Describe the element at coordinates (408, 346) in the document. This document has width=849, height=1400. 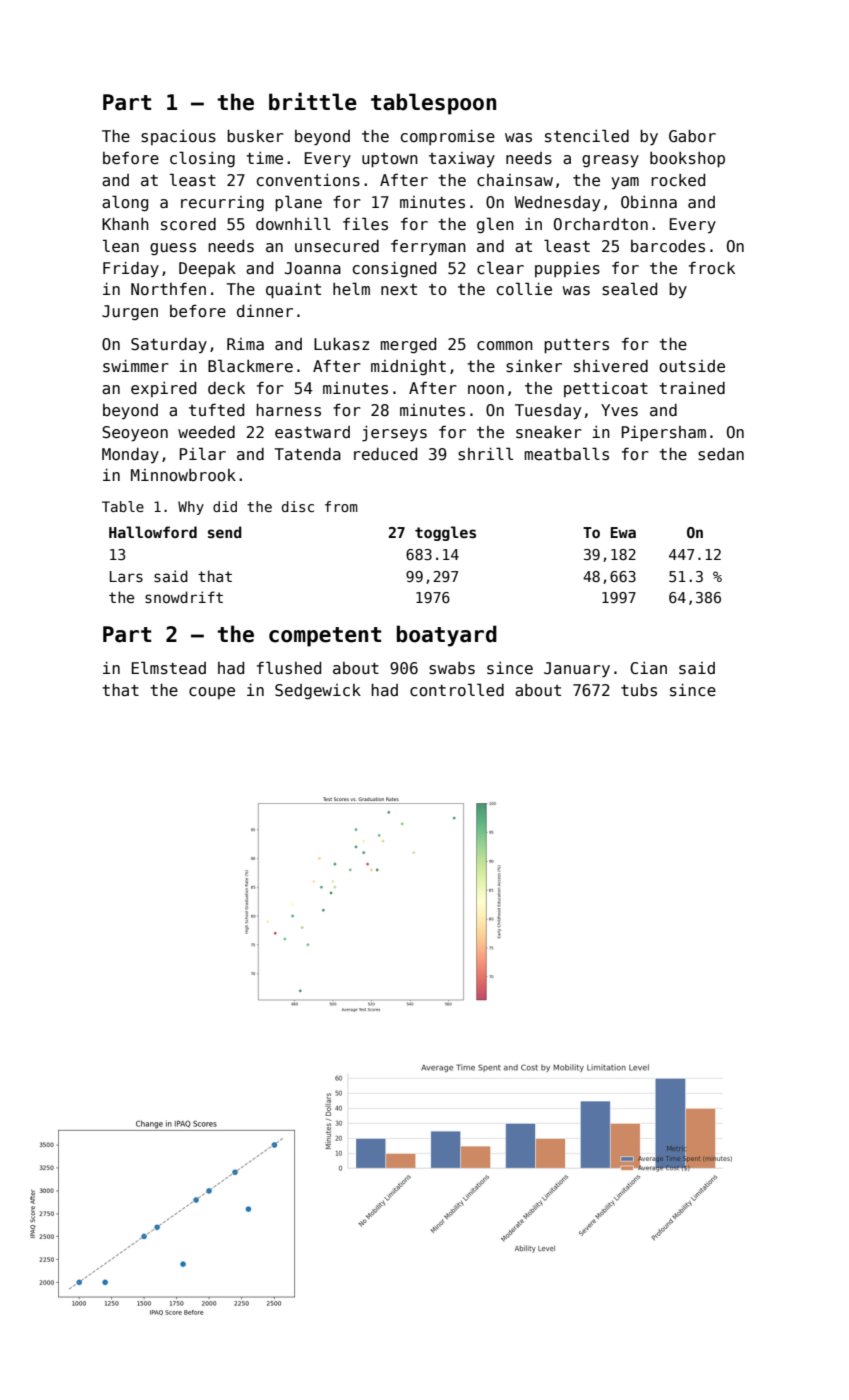
I see `merged` at that location.
